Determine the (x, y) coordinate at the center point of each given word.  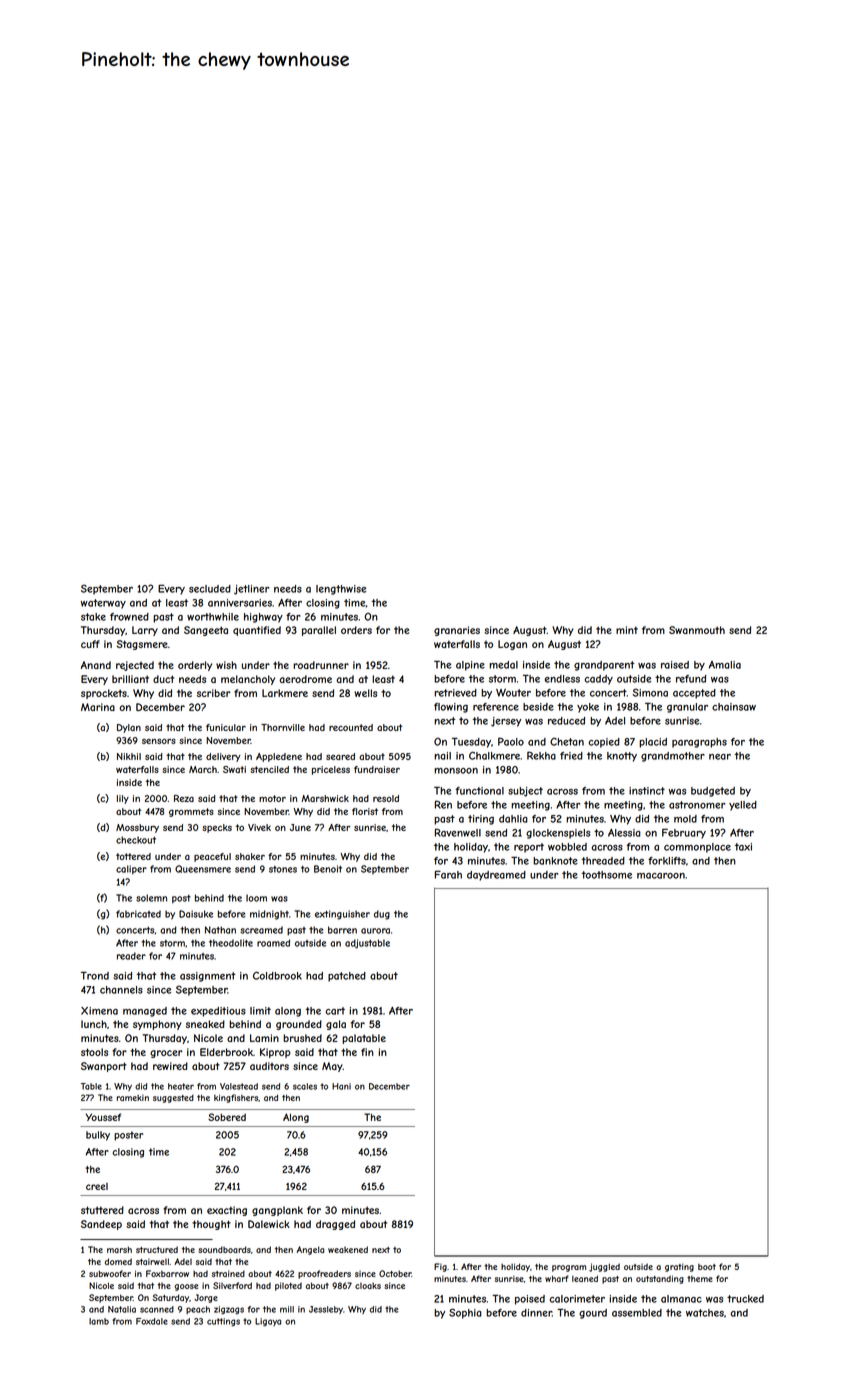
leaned (585, 1278)
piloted (288, 1286)
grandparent (604, 666)
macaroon (661, 876)
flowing (451, 708)
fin (367, 1052)
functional (479, 791)
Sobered (227, 1117)
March (203, 769)
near (720, 757)
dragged (335, 1225)
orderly (195, 666)
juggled (604, 1267)
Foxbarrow (167, 1273)
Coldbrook (277, 975)
